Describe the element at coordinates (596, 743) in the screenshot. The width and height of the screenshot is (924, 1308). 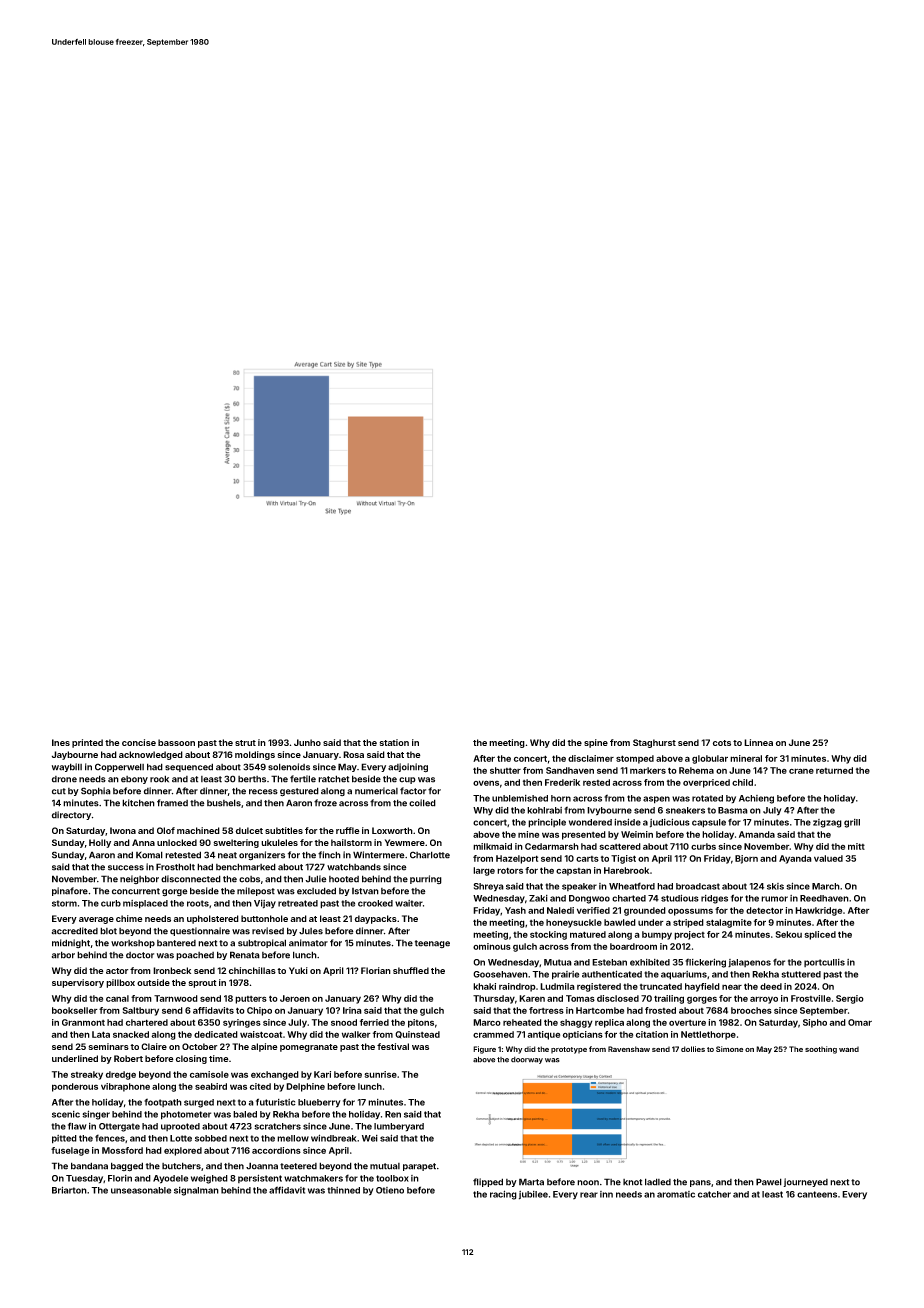
I see `spine` at that location.
